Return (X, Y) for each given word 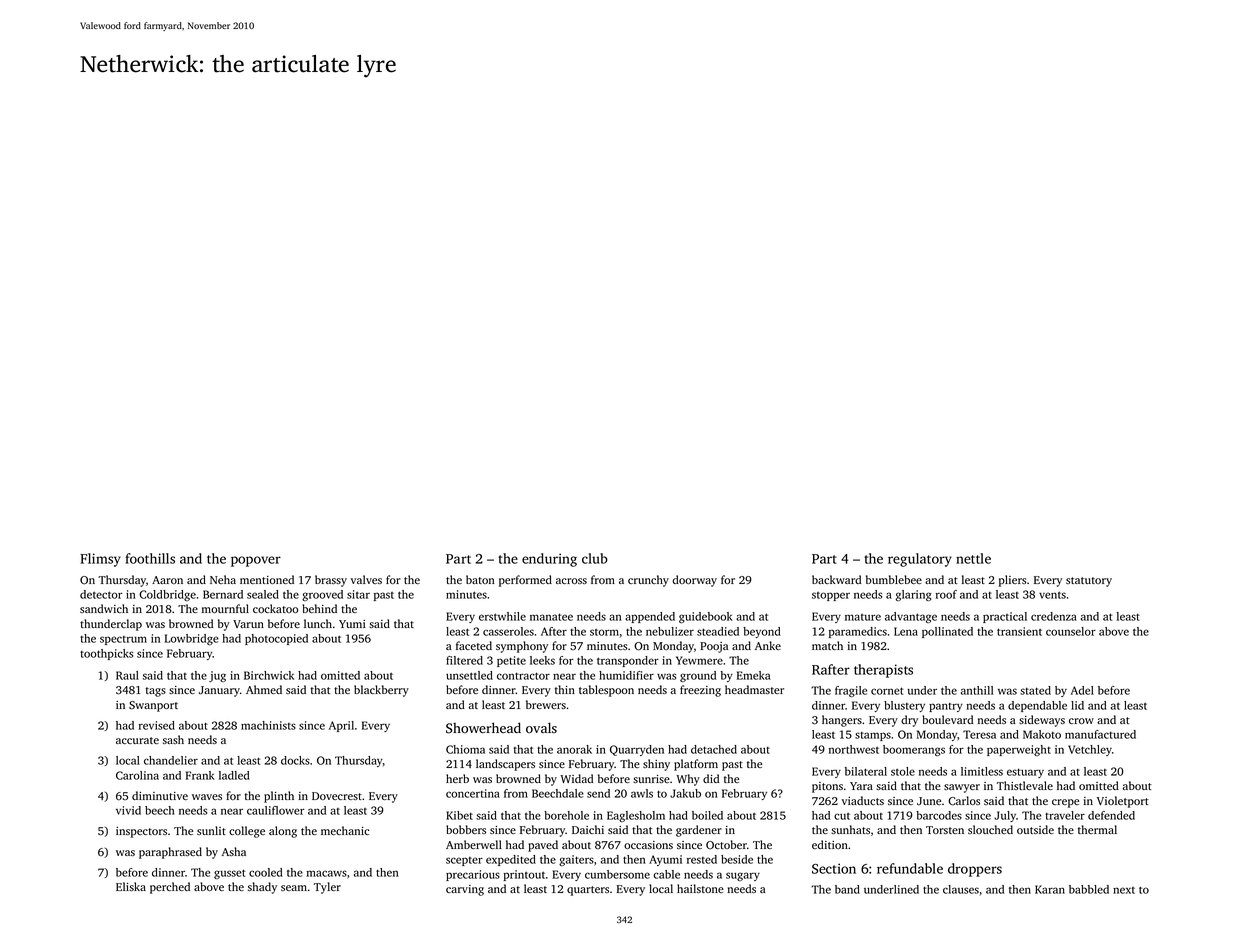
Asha (234, 851)
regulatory (920, 560)
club (595, 558)
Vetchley (1090, 750)
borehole (566, 815)
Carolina (137, 775)
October (726, 845)
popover (256, 561)
